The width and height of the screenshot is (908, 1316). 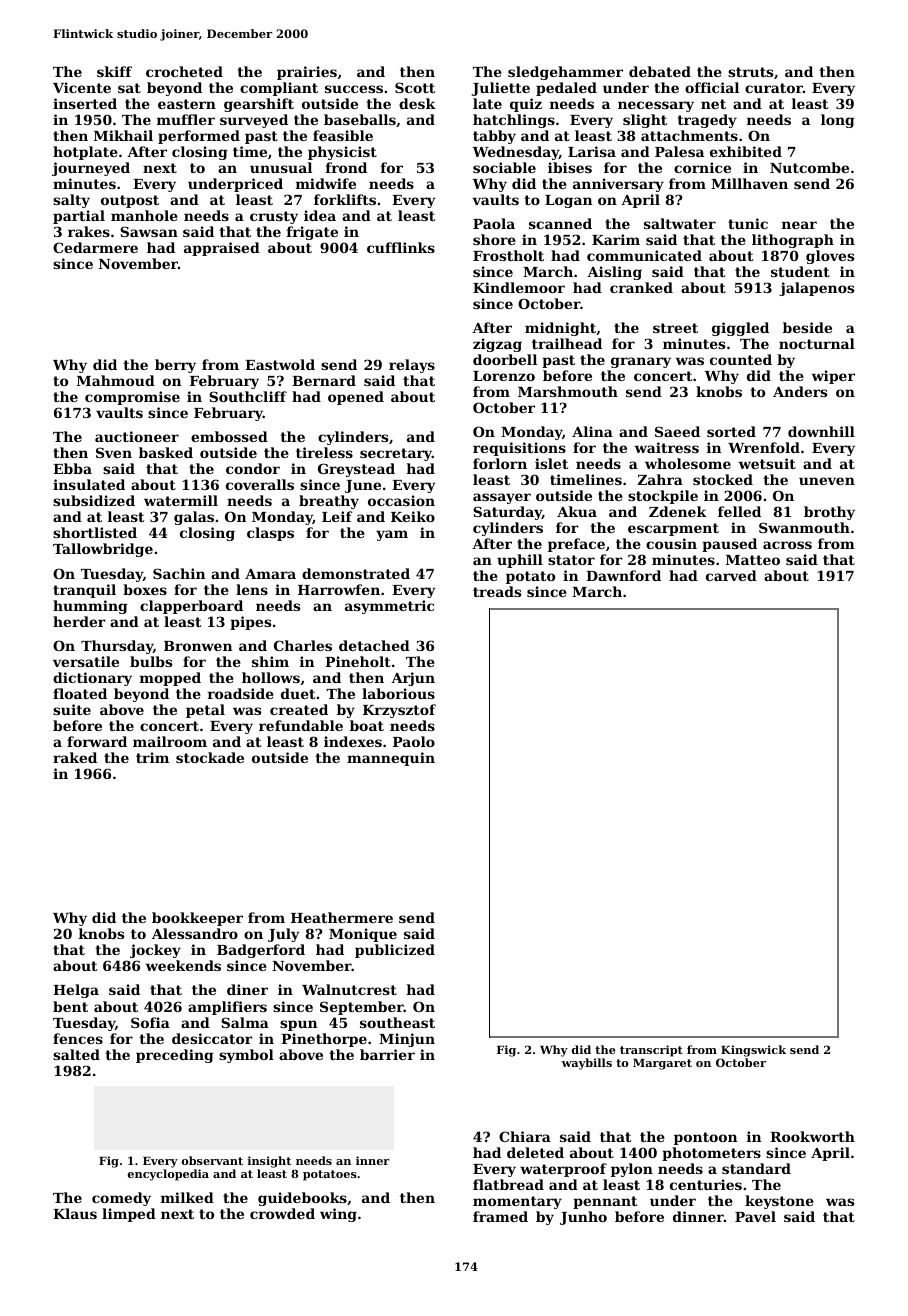 What do you see at coordinates (346, 167) in the screenshot?
I see `frond` at bounding box center [346, 167].
